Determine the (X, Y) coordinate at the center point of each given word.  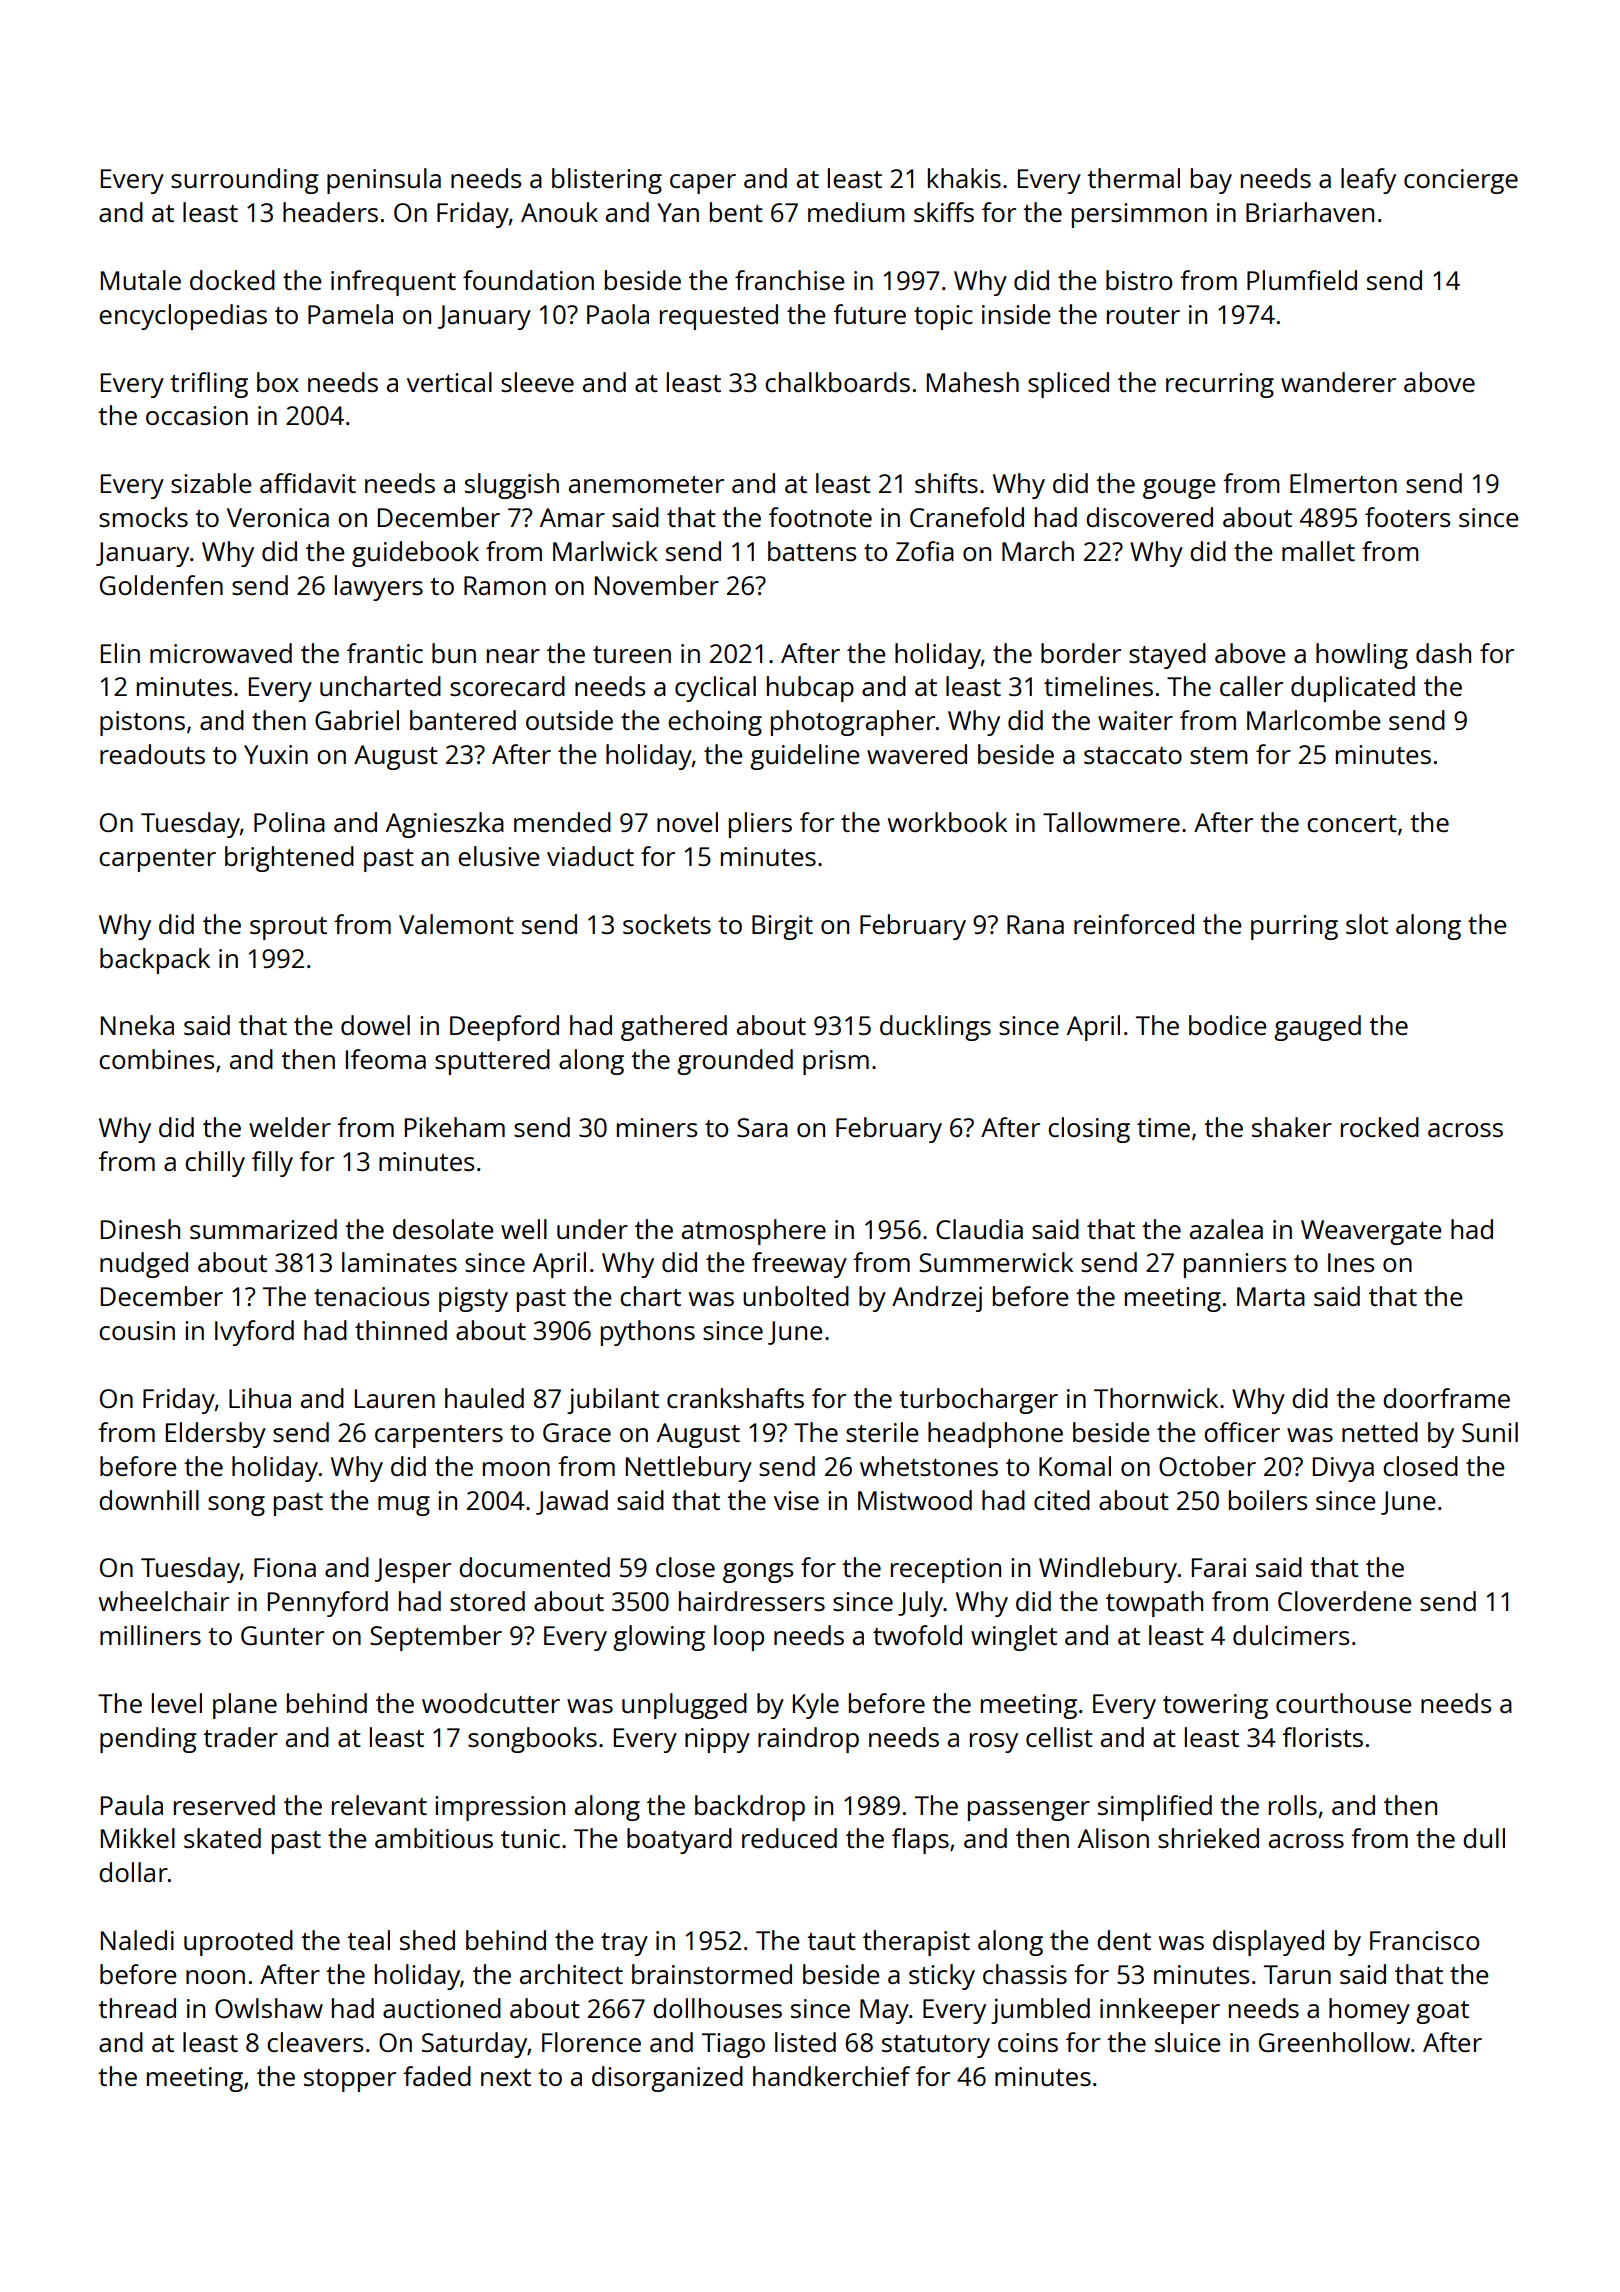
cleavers (315, 2042)
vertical (449, 382)
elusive (499, 856)
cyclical (715, 689)
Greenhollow (1334, 2042)
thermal (1133, 178)
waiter (1135, 720)
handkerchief (831, 2076)
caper (703, 184)
